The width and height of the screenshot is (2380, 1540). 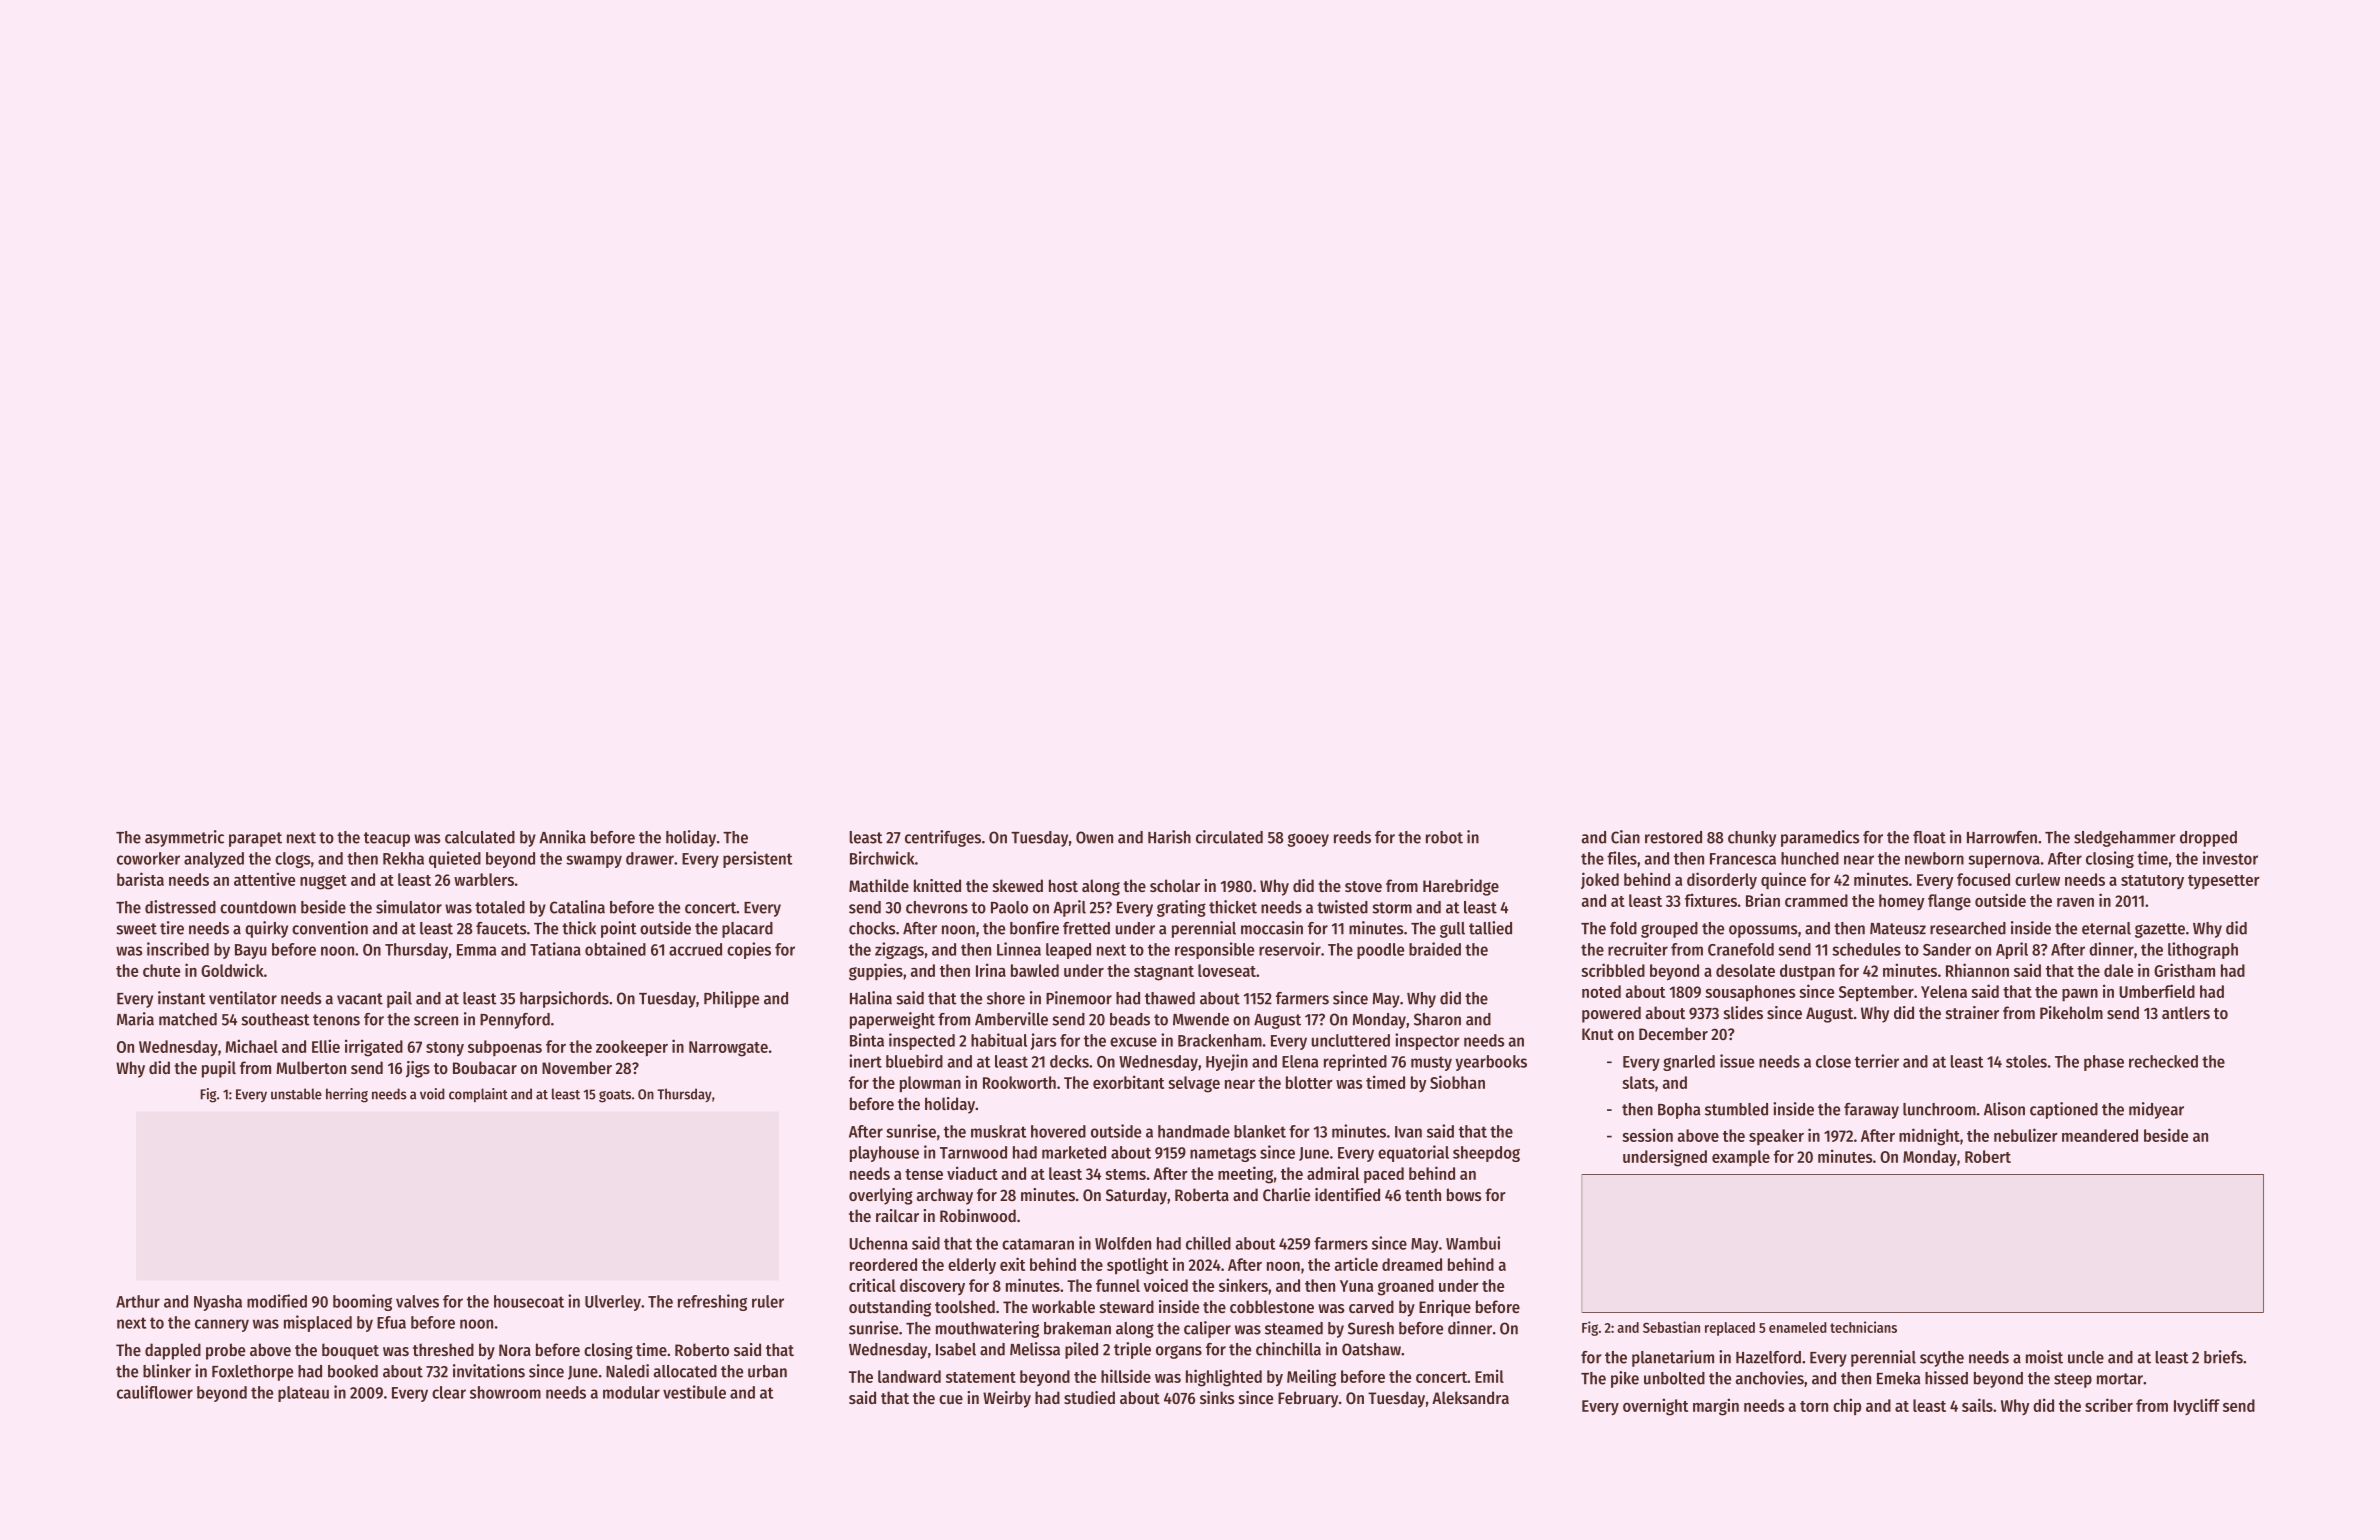 What do you see at coordinates (884, 1154) in the screenshot?
I see `playhouse` at bounding box center [884, 1154].
